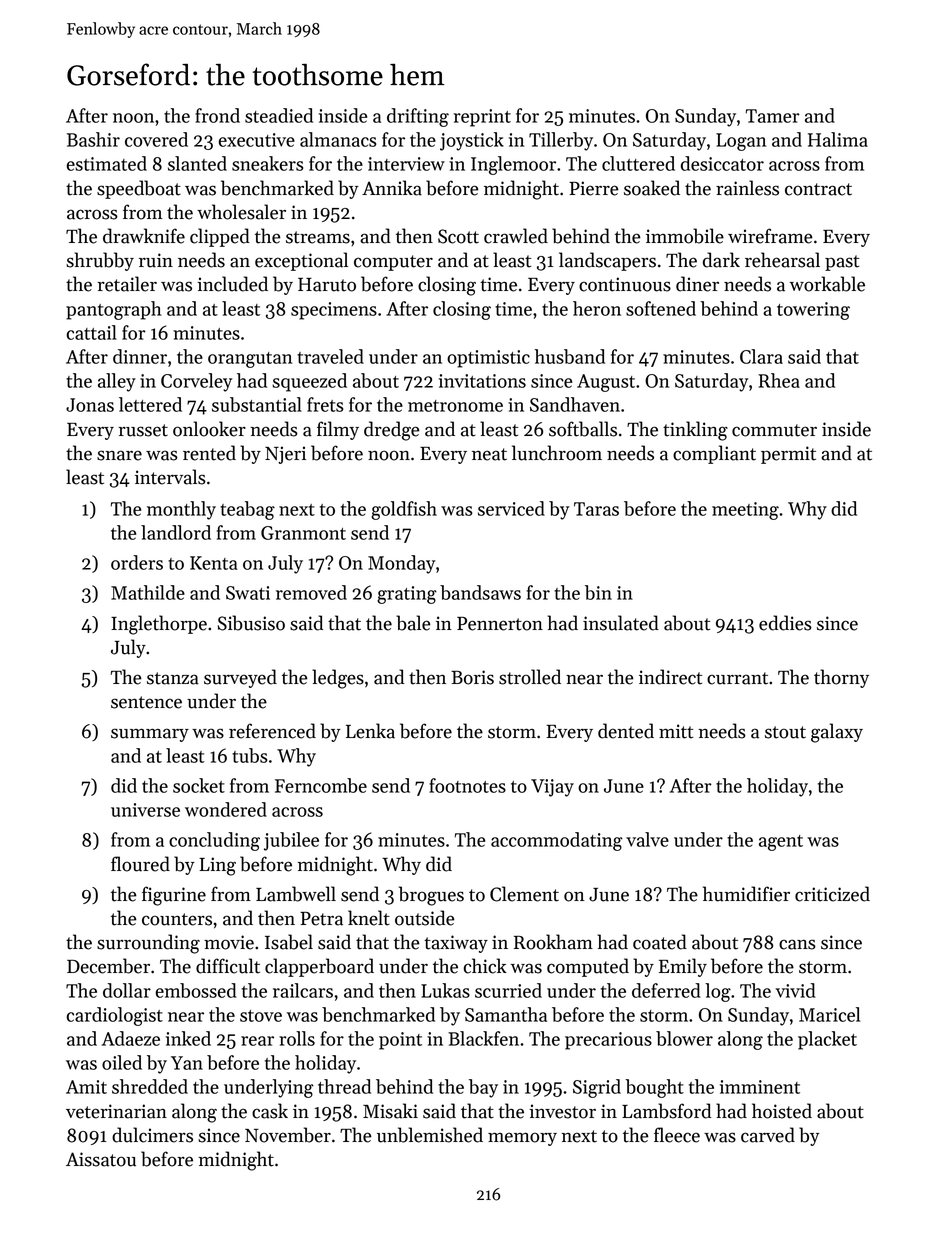 This screenshot has height=1233, width=952. What do you see at coordinates (407, 595) in the screenshot?
I see `grating` at bounding box center [407, 595].
